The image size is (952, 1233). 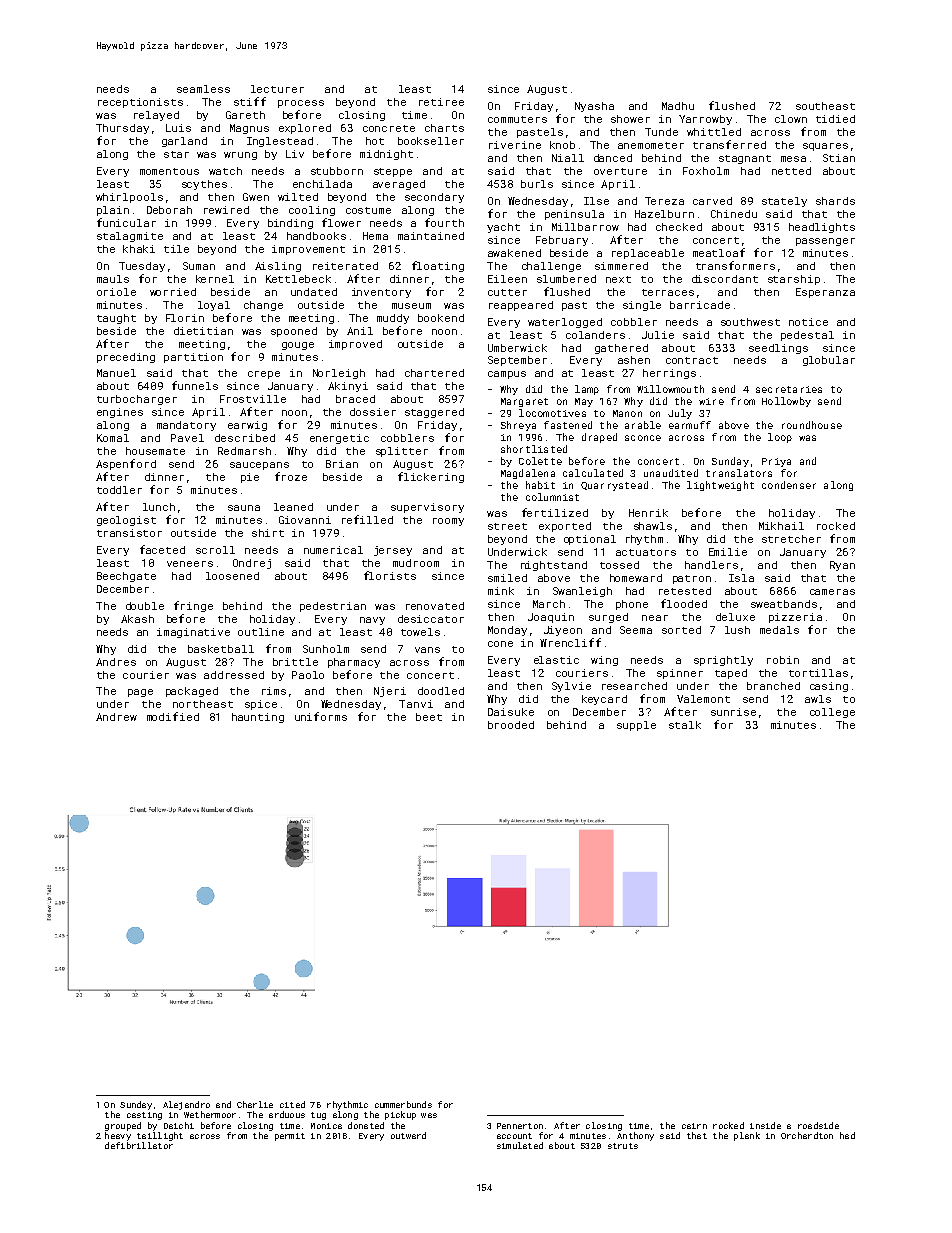 I want to click on brooded, so click(x=511, y=725).
